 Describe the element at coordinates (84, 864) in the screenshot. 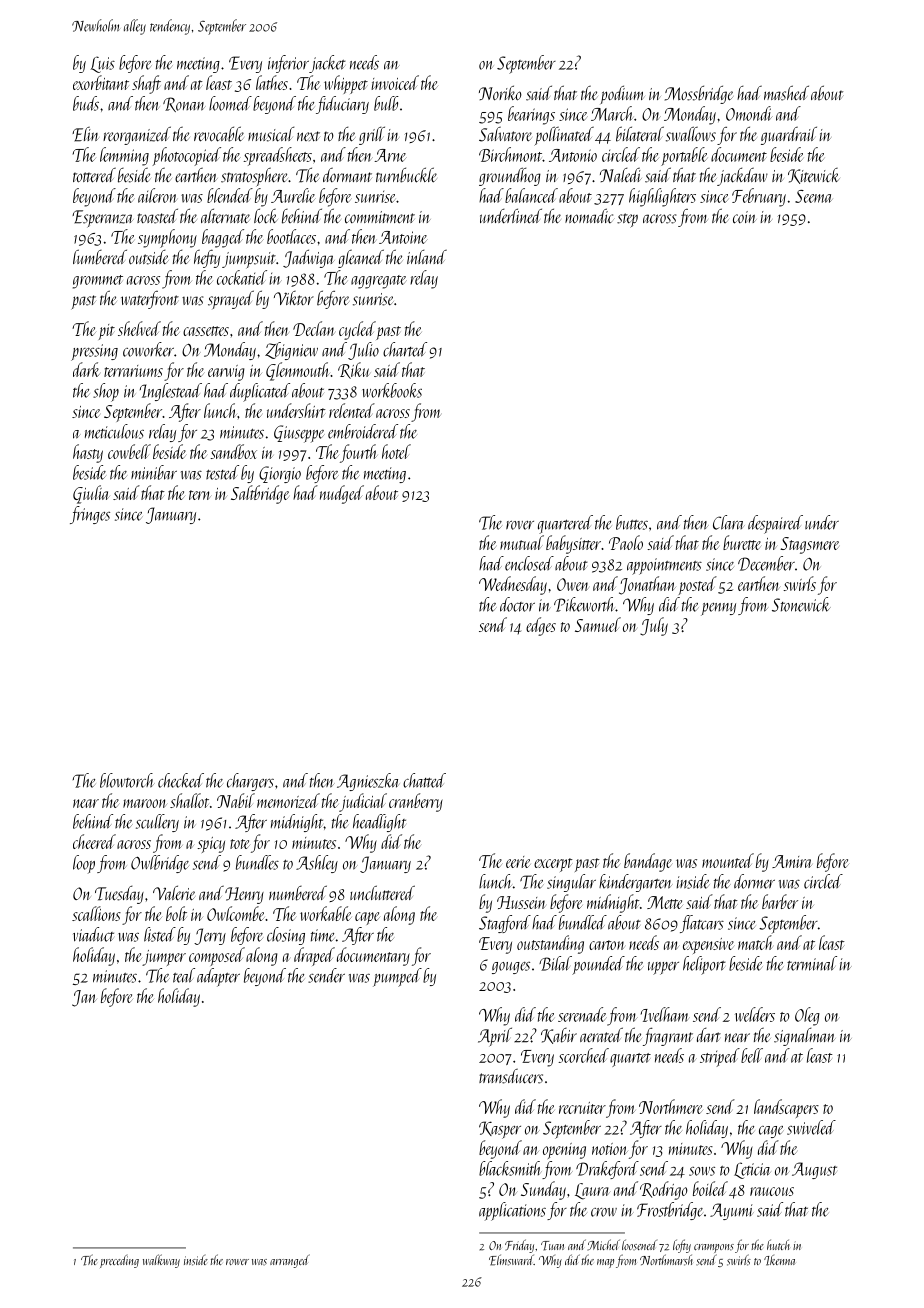

I see `loop` at that location.
